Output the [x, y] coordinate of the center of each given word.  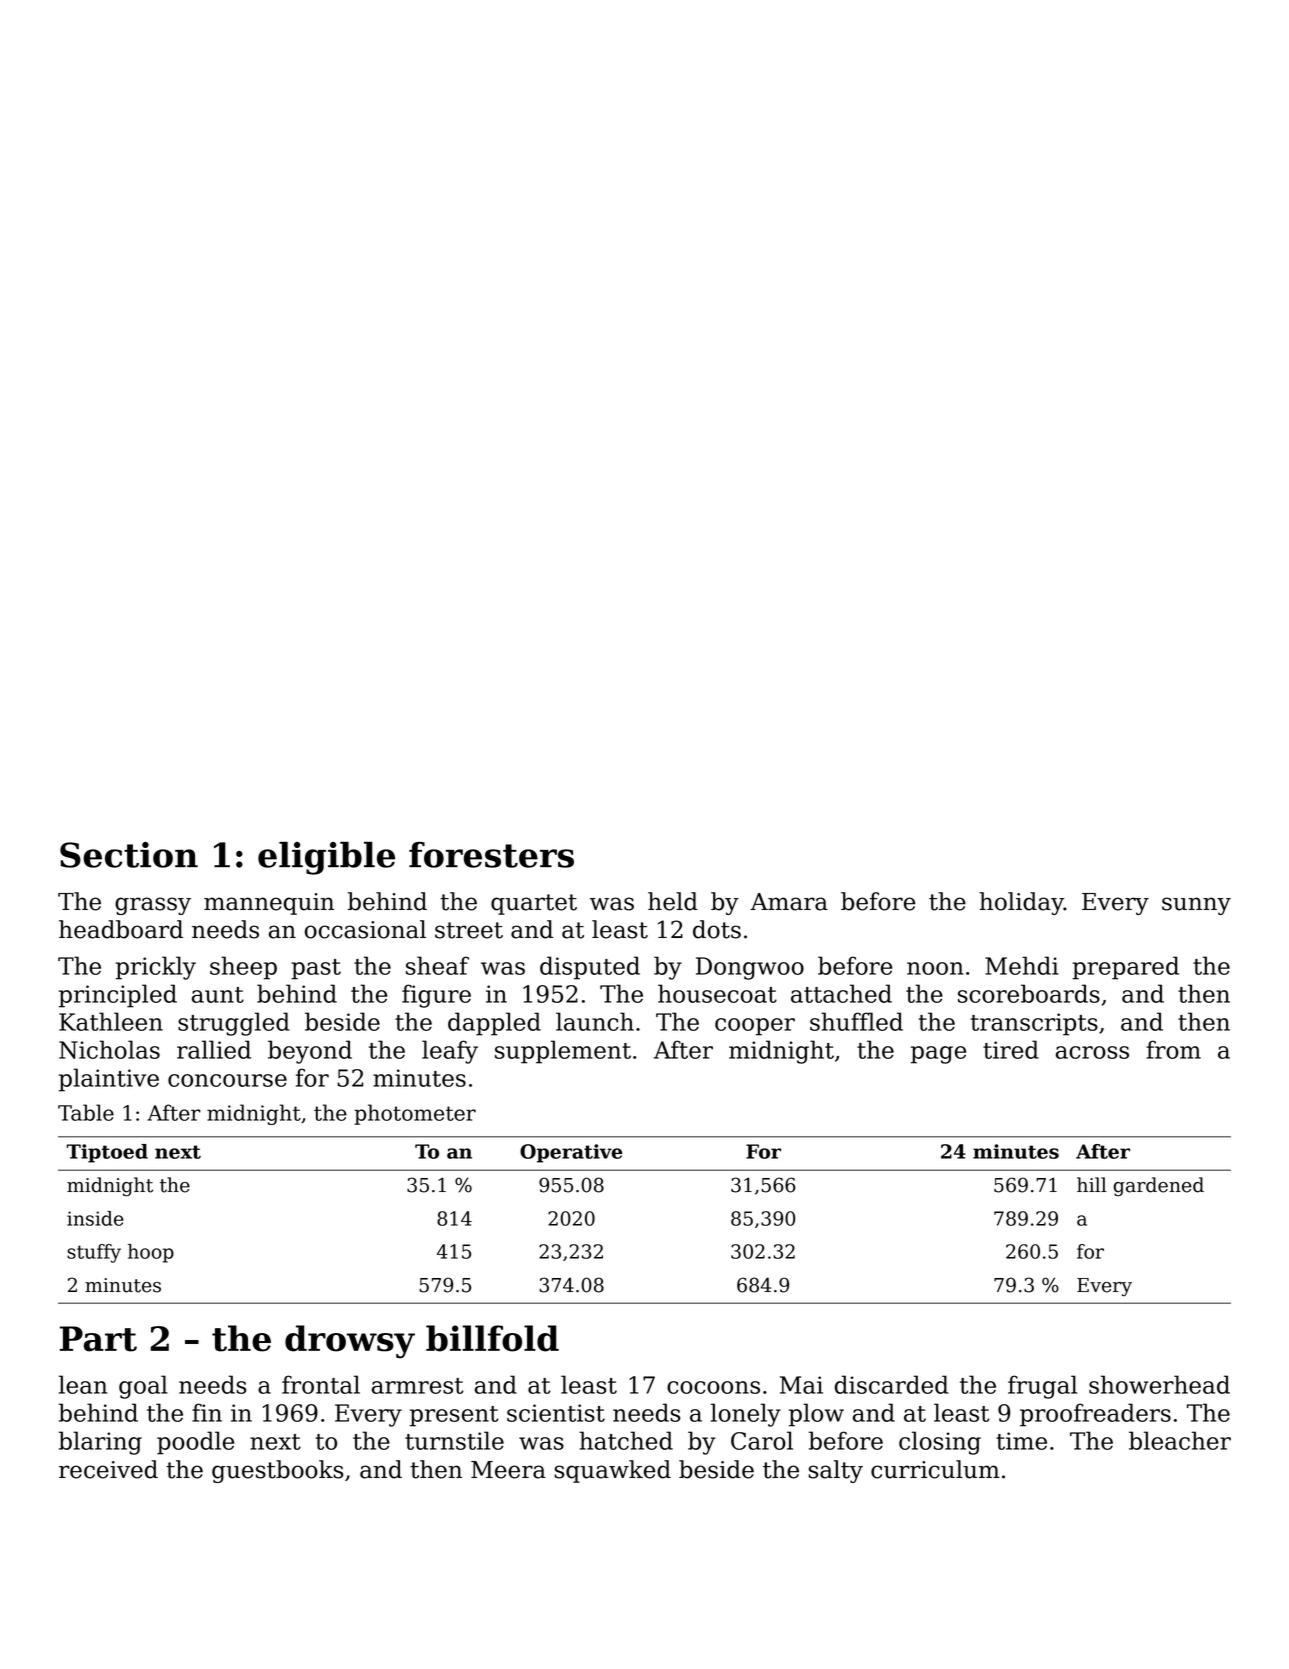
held [673, 901]
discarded [891, 1384]
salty [835, 1471]
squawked [612, 1471]
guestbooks [277, 1471]
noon [935, 968]
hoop [151, 1253]
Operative [571, 1153]
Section [129, 855]
